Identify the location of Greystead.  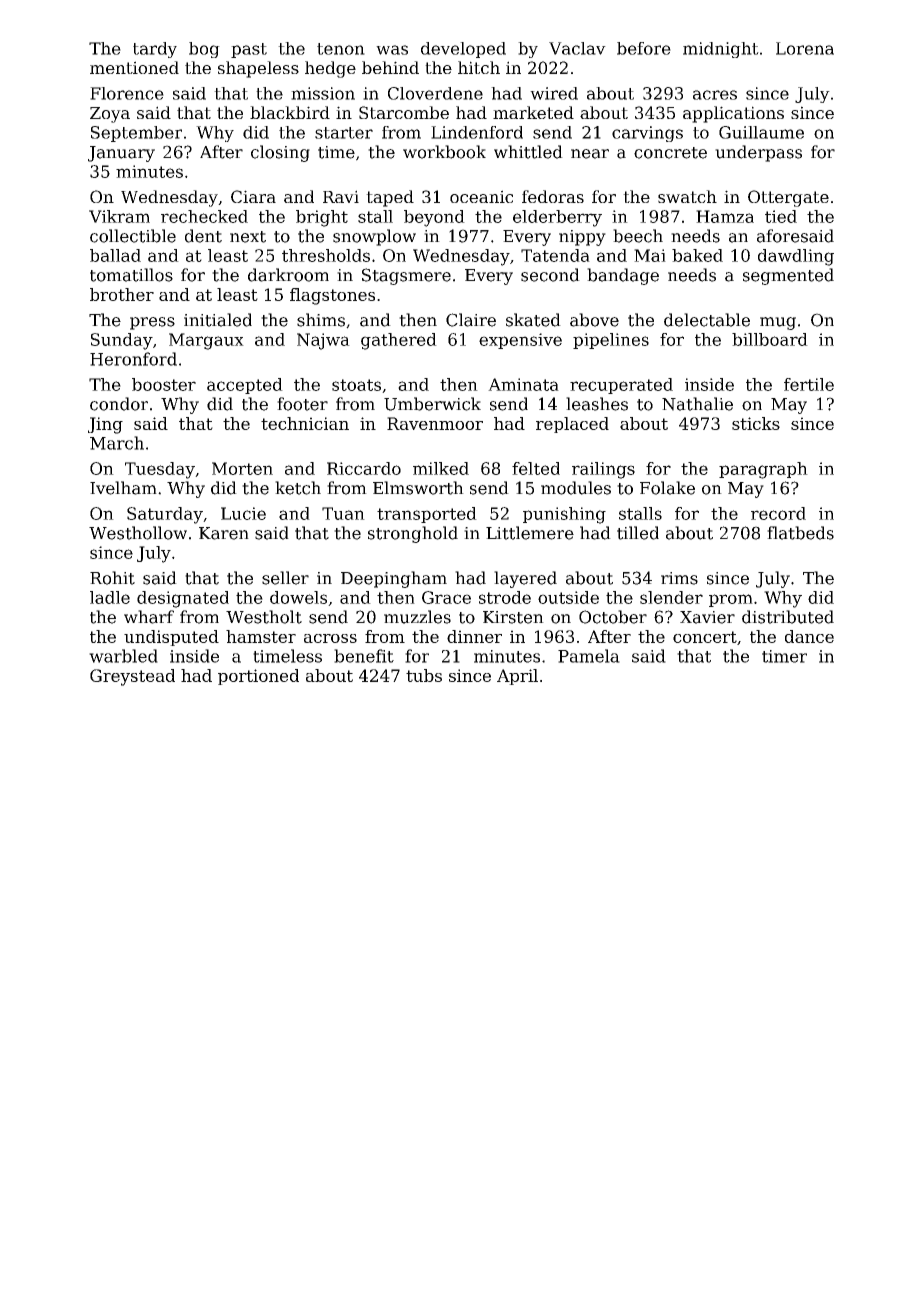
(132, 677).
